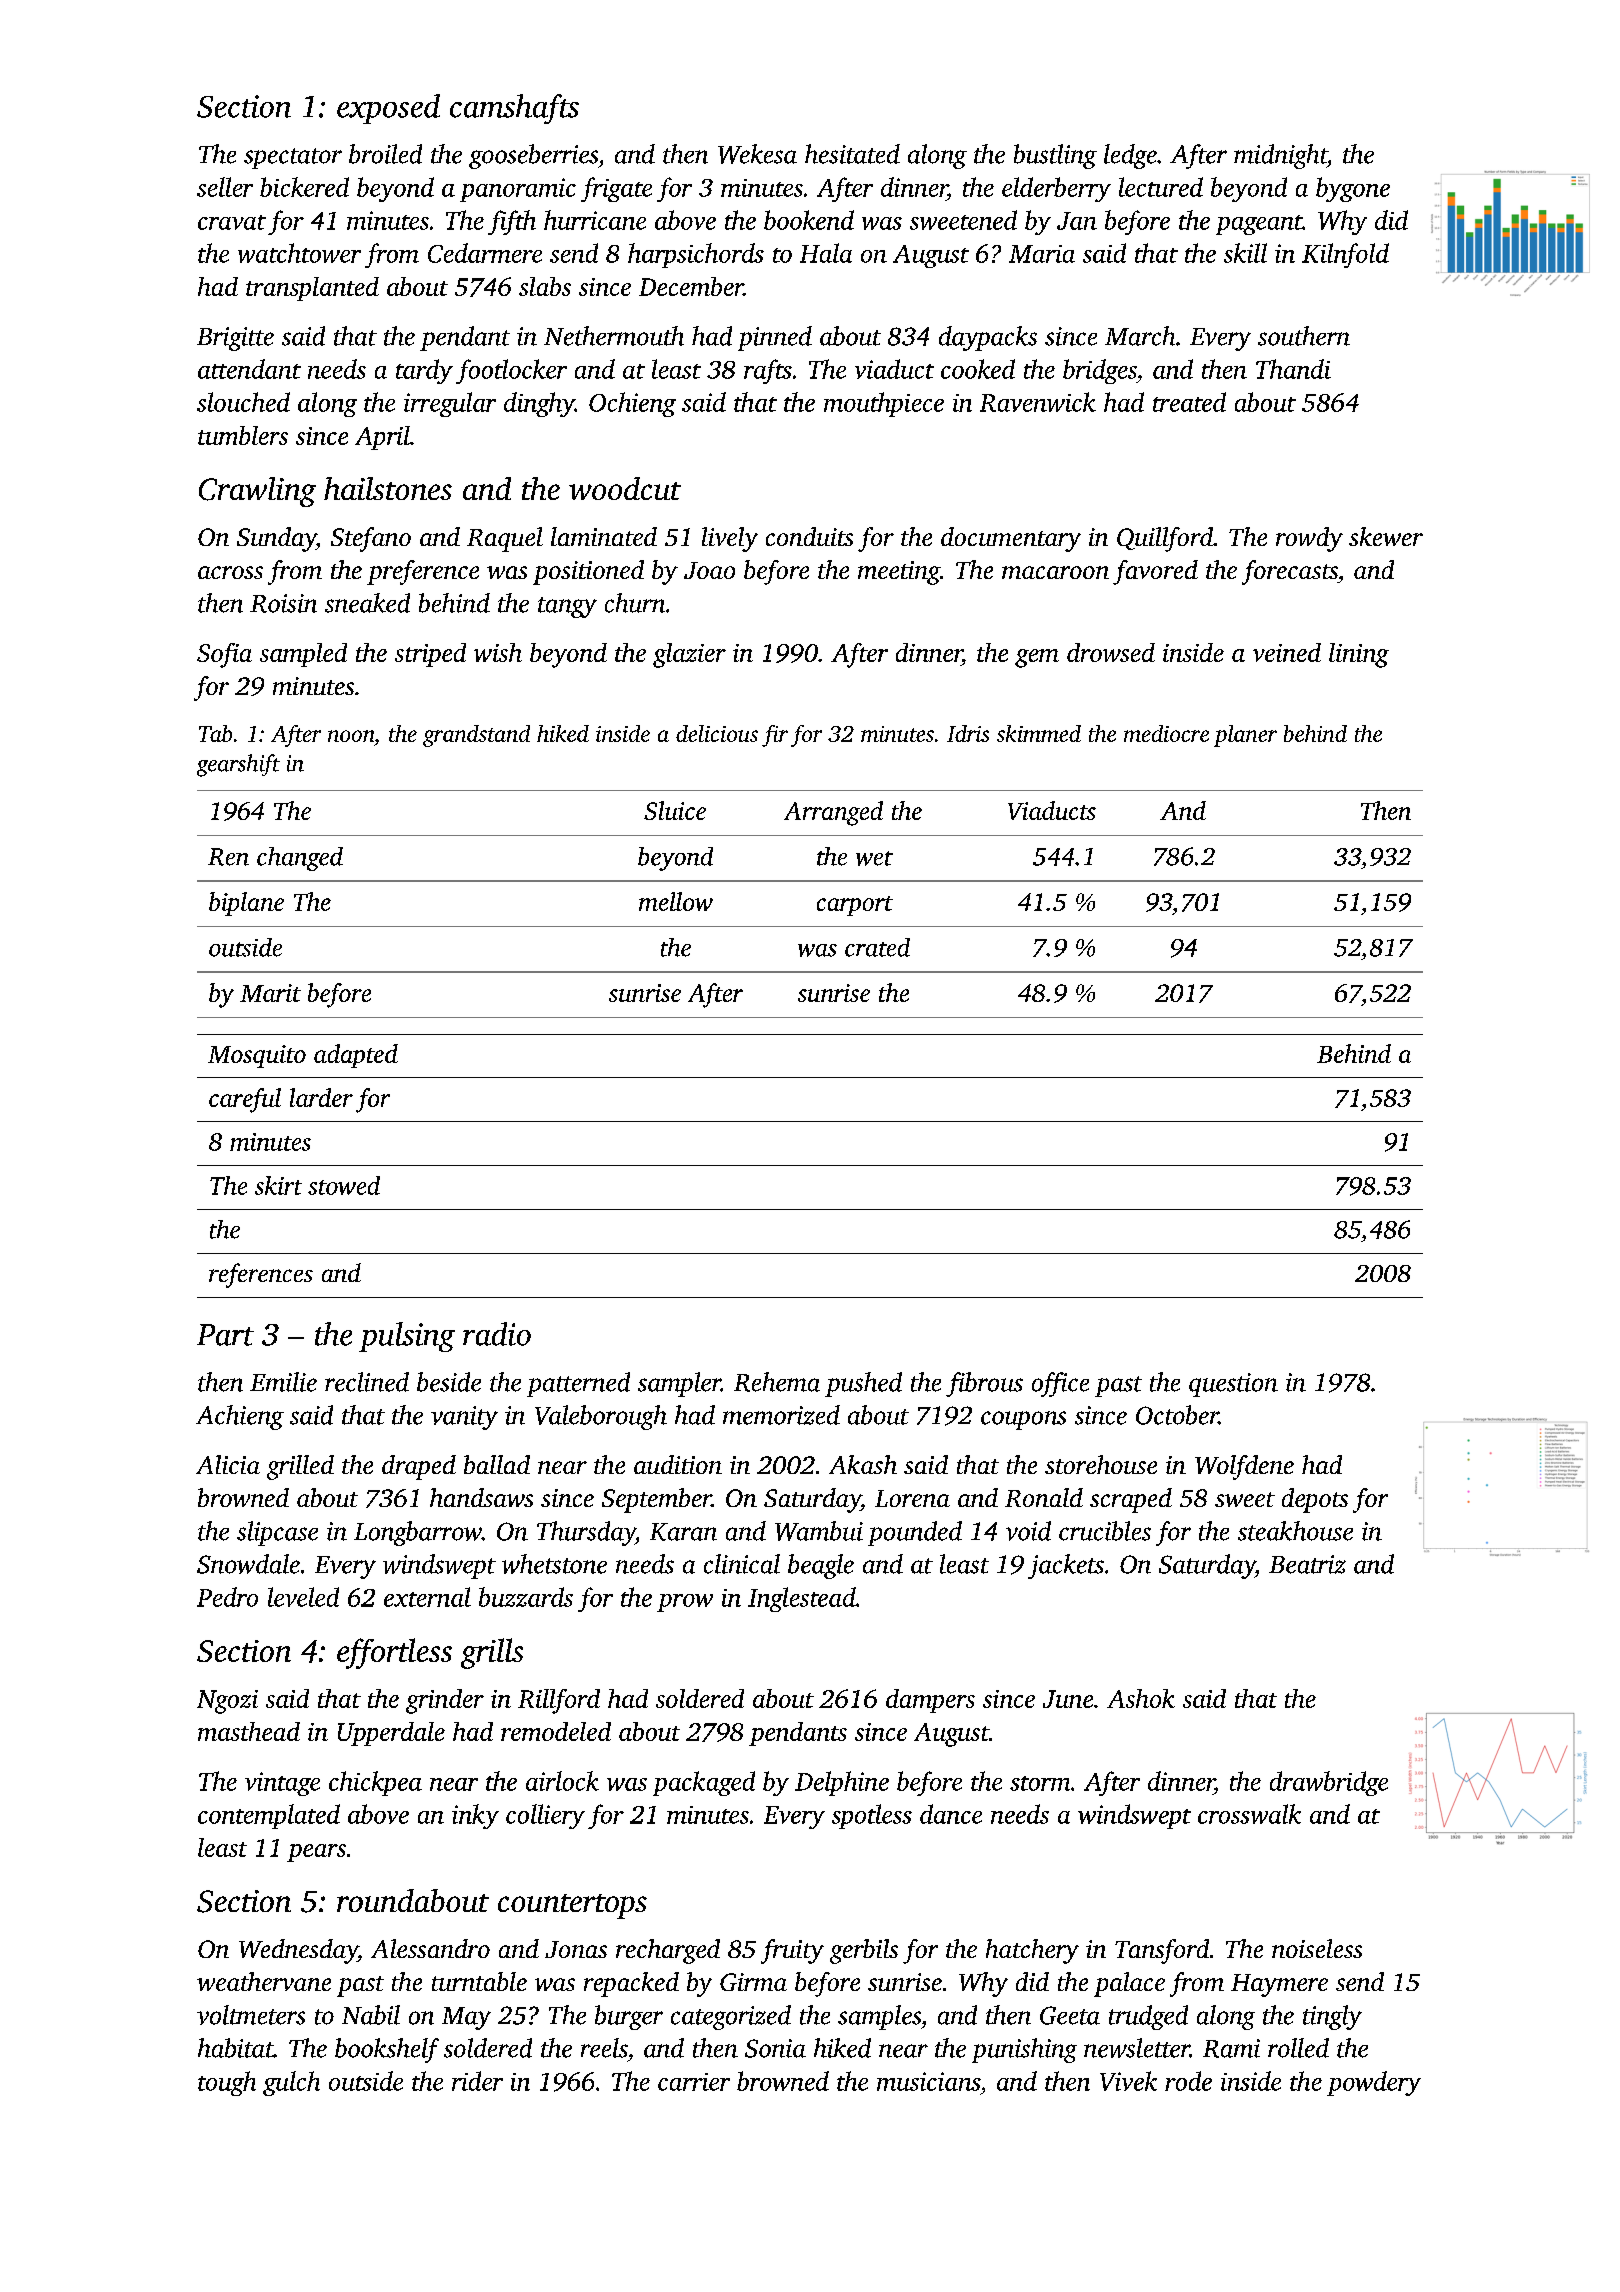 Image resolution: width=1620 pixels, height=2292 pixels. What do you see at coordinates (388, 109) in the page?
I see `exposed` at bounding box center [388, 109].
